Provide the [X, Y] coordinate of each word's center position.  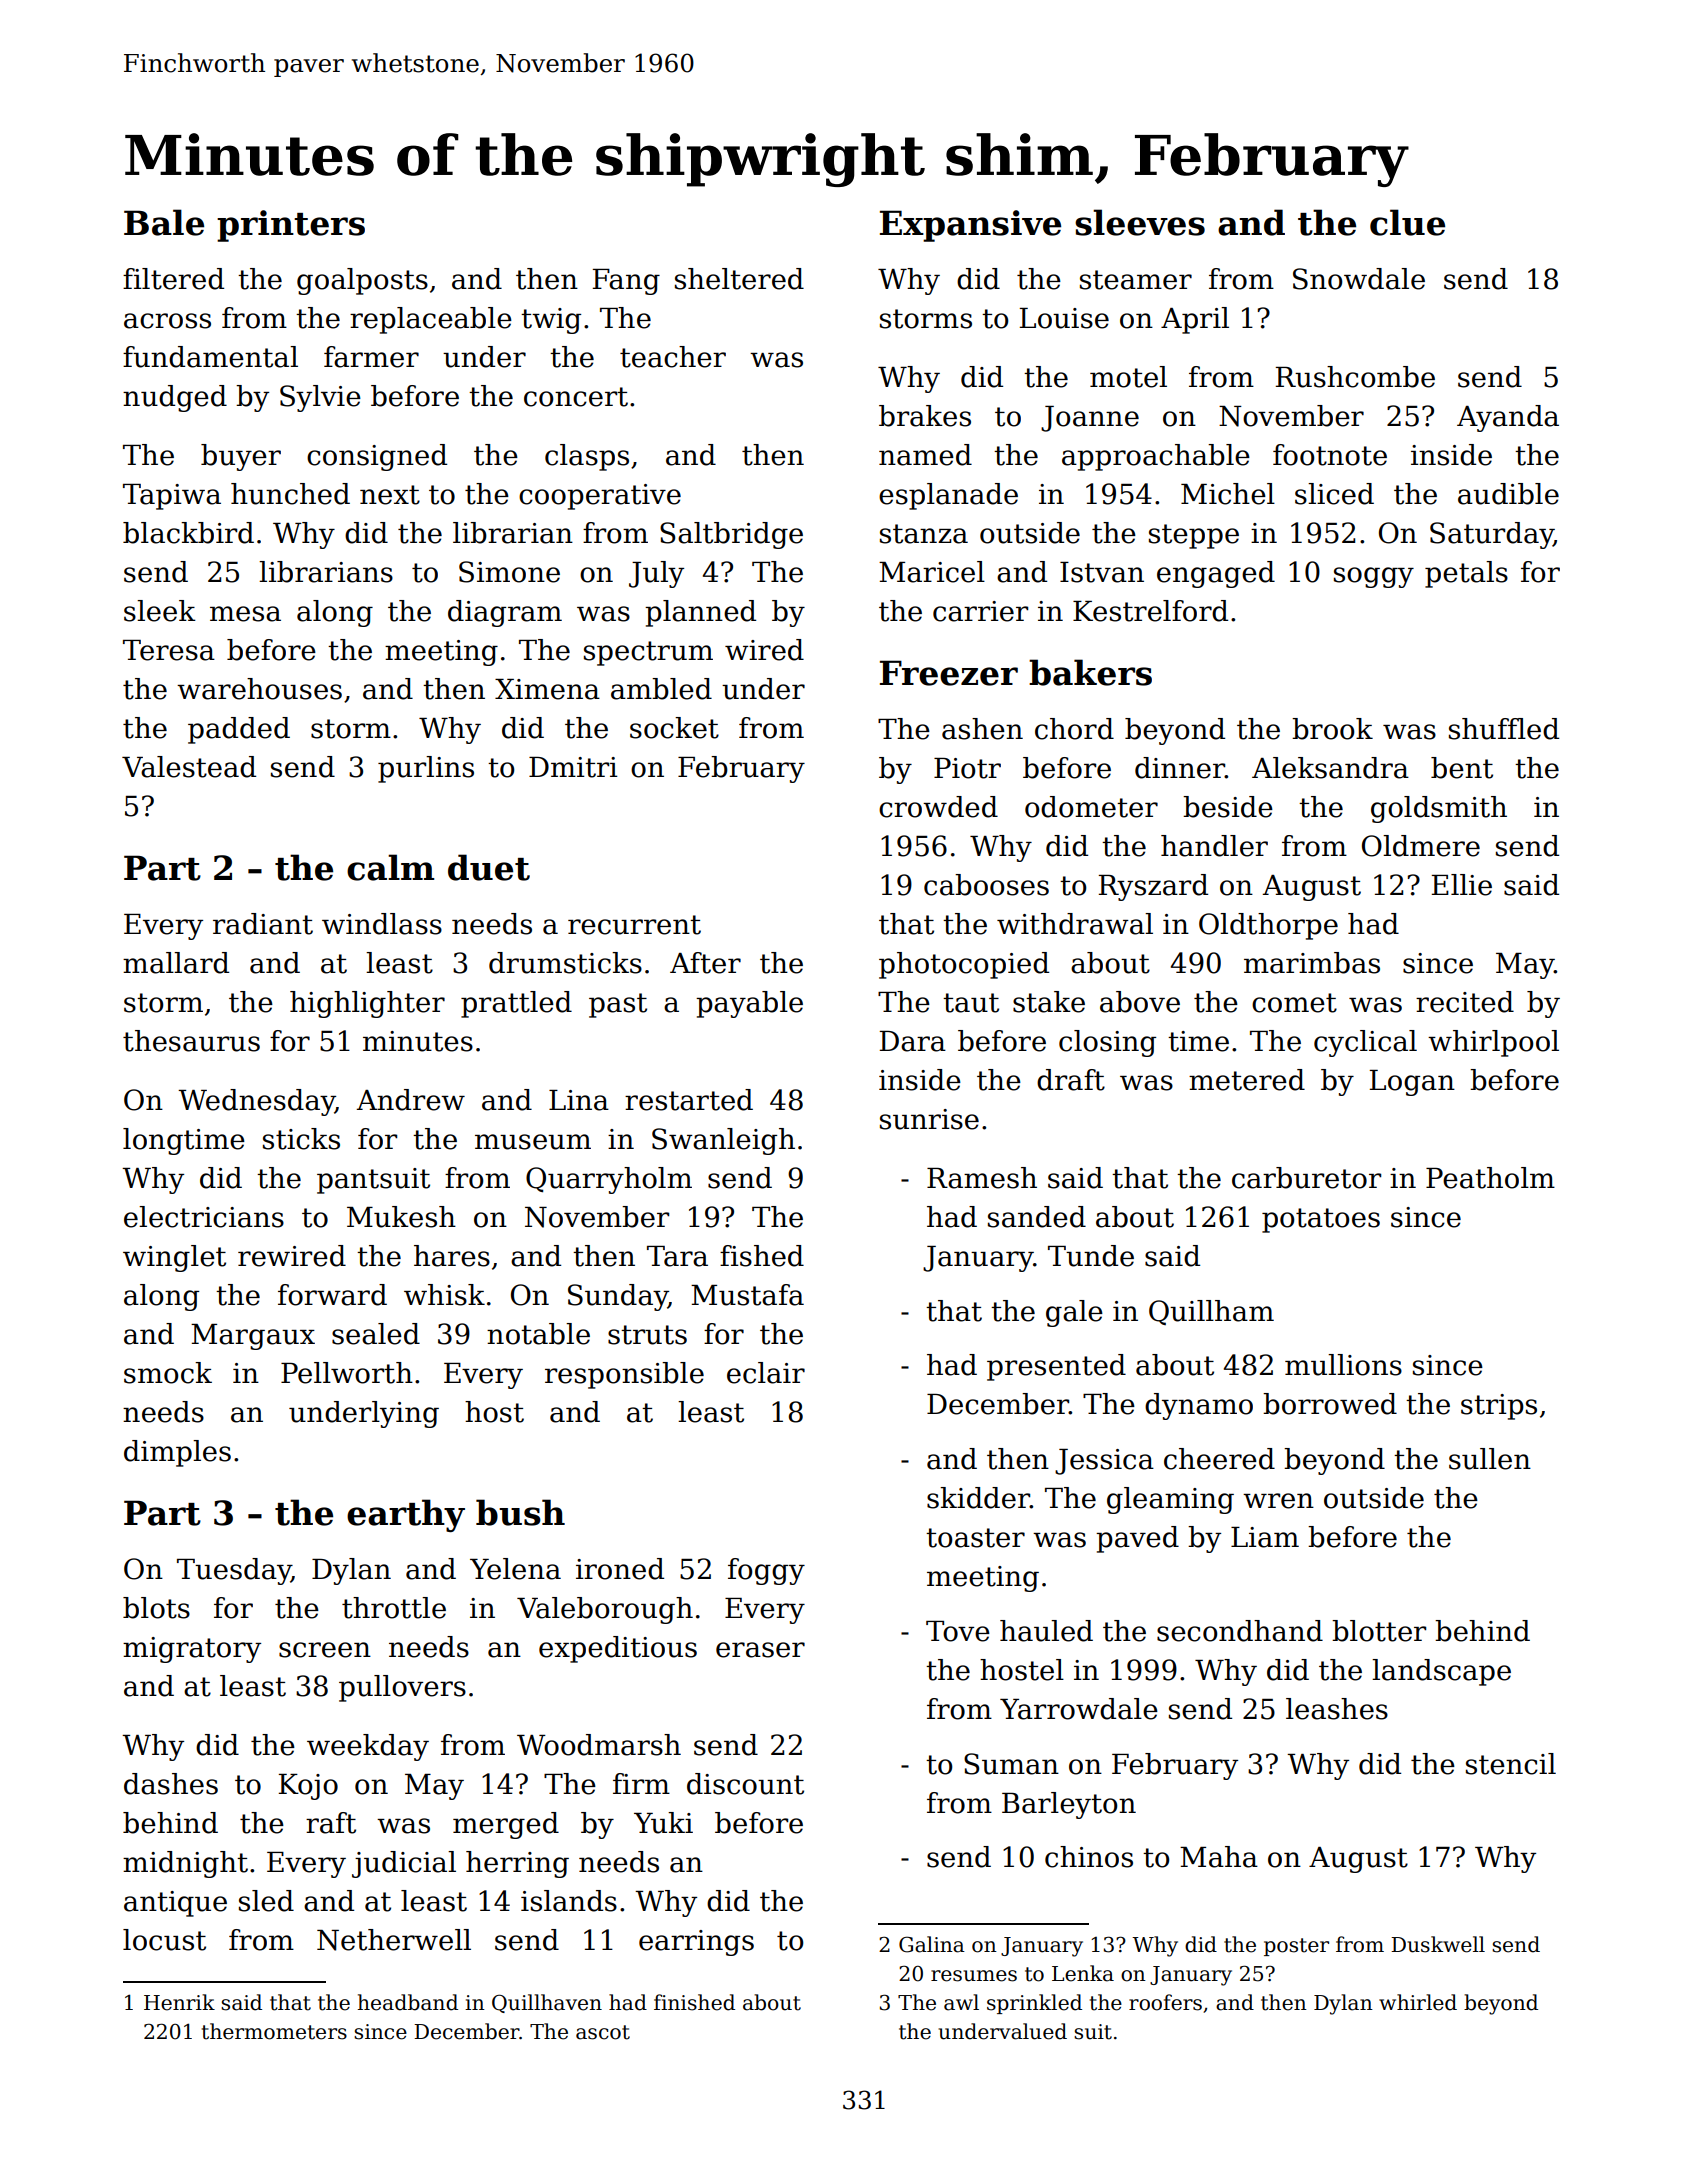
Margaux [253, 1337]
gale [1074, 1313]
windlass [382, 924]
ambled [661, 689]
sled [266, 1901]
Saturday [1492, 535]
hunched [290, 494]
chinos [1089, 1857]
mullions [1343, 1365]
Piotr [967, 768]
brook [1332, 729]
